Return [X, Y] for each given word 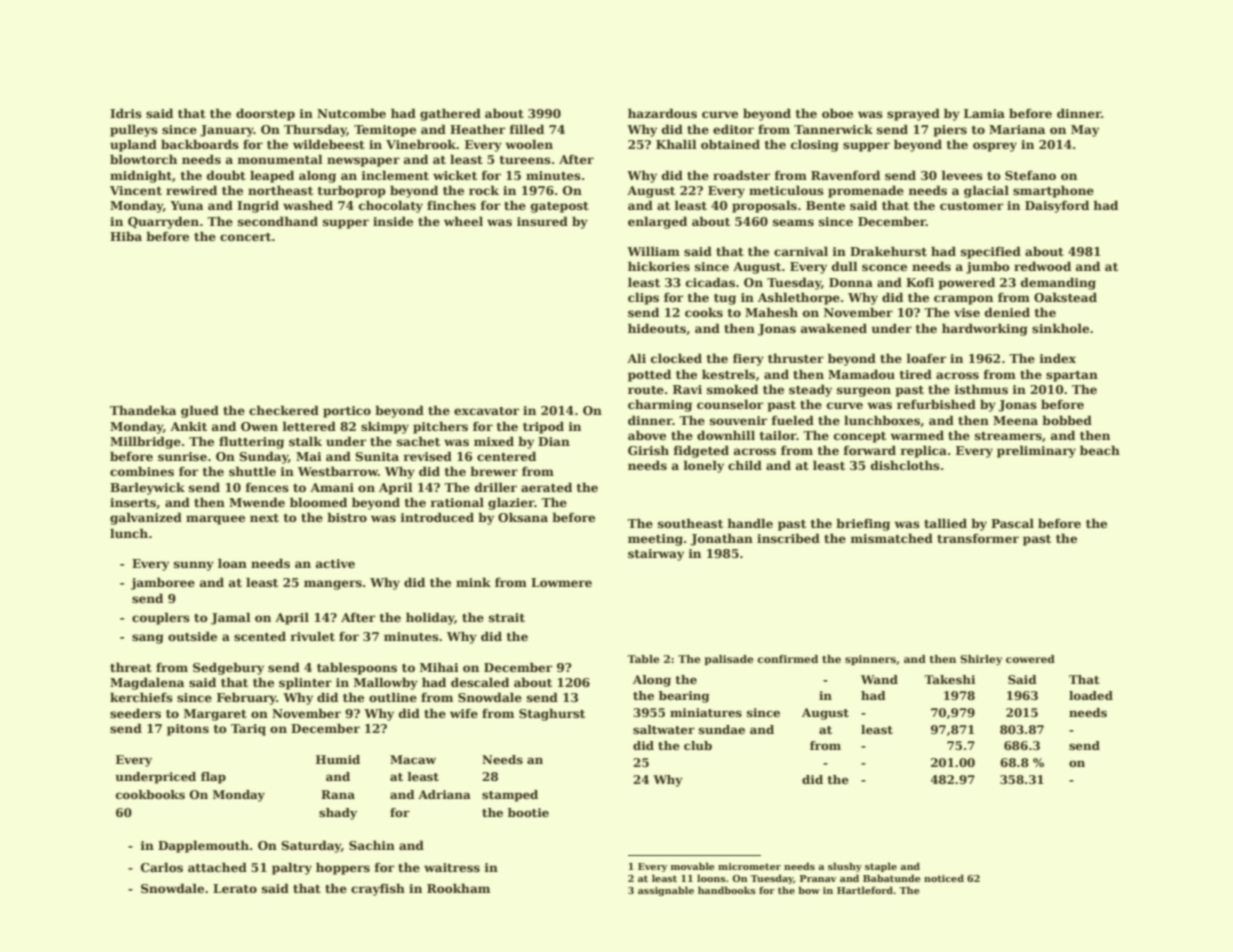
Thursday [315, 130]
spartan [1072, 376]
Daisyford [1057, 206]
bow [809, 890]
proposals [764, 206]
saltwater [664, 729]
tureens [525, 160]
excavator [487, 411]
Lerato [235, 888]
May [1085, 131]
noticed [944, 878]
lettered [309, 426]
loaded [1091, 695]
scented [260, 636]
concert [245, 237]
